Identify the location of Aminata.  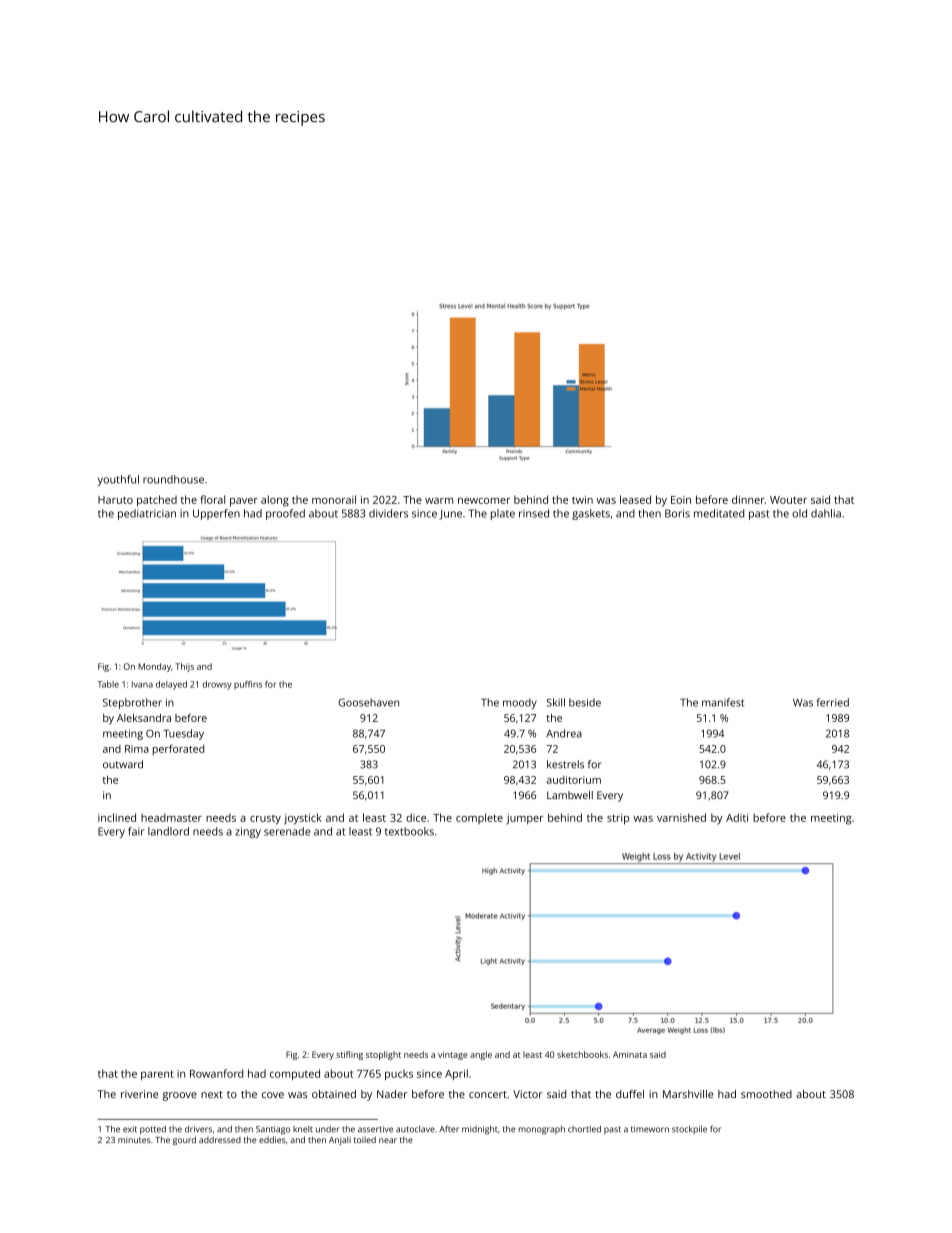
(630, 1054).
